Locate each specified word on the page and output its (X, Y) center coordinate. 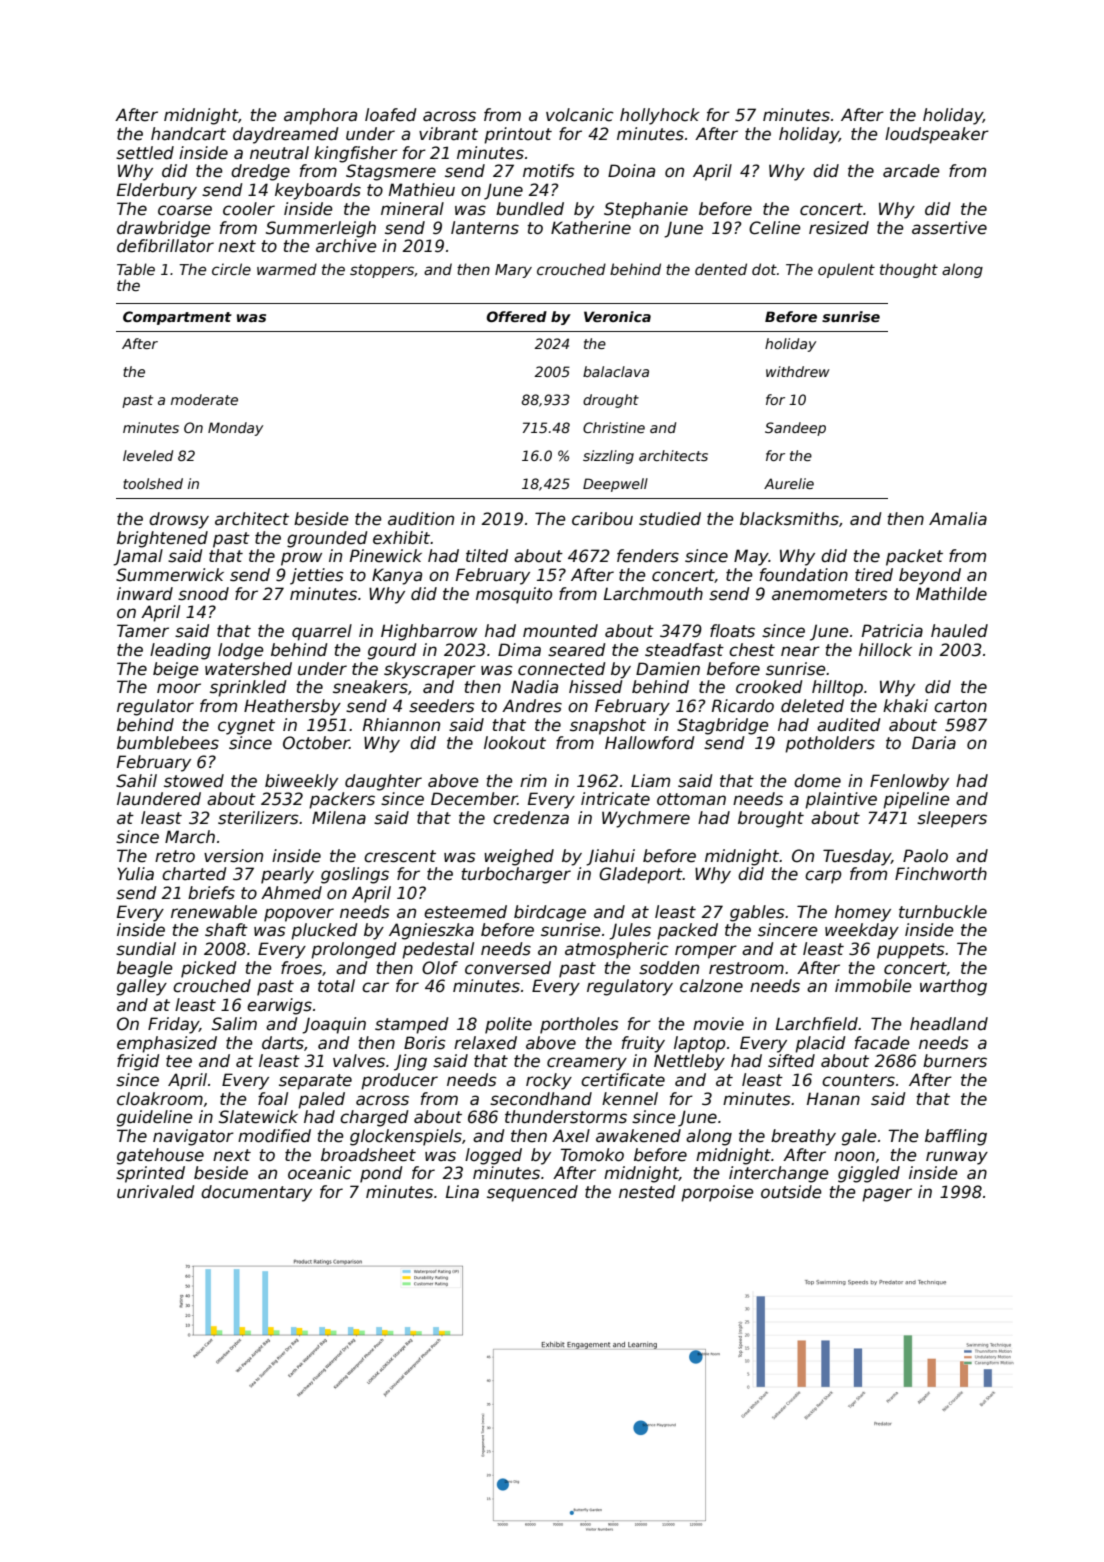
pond (381, 1174)
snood (203, 594)
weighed (519, 857)
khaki (905, 706)
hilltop (837, 688)
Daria (934, 743)
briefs (211, 893)
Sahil (136, 781)
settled (145, 153)
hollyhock (660, 116)
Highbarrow (429, 632)
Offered (517, 316)
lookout (515, 743)
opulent (846, 270)
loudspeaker (937, 135)
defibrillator (165, 246)
